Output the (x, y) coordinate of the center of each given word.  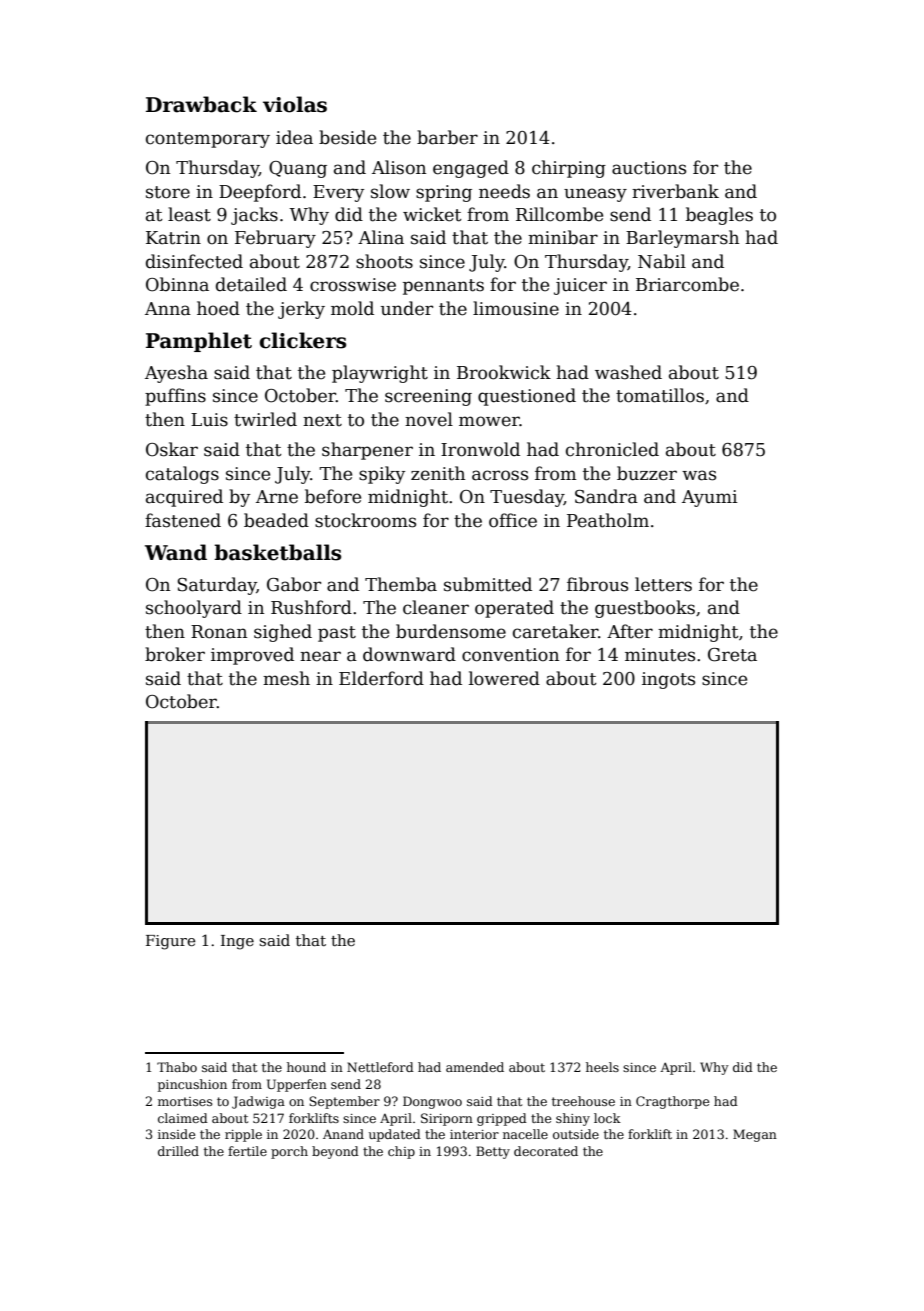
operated (514, 609)
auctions (649, 168)
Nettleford (380, 1067)
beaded (276, 520)
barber (447, 137)
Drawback (201, 104)
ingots (668, 680)
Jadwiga (258, 1102)
